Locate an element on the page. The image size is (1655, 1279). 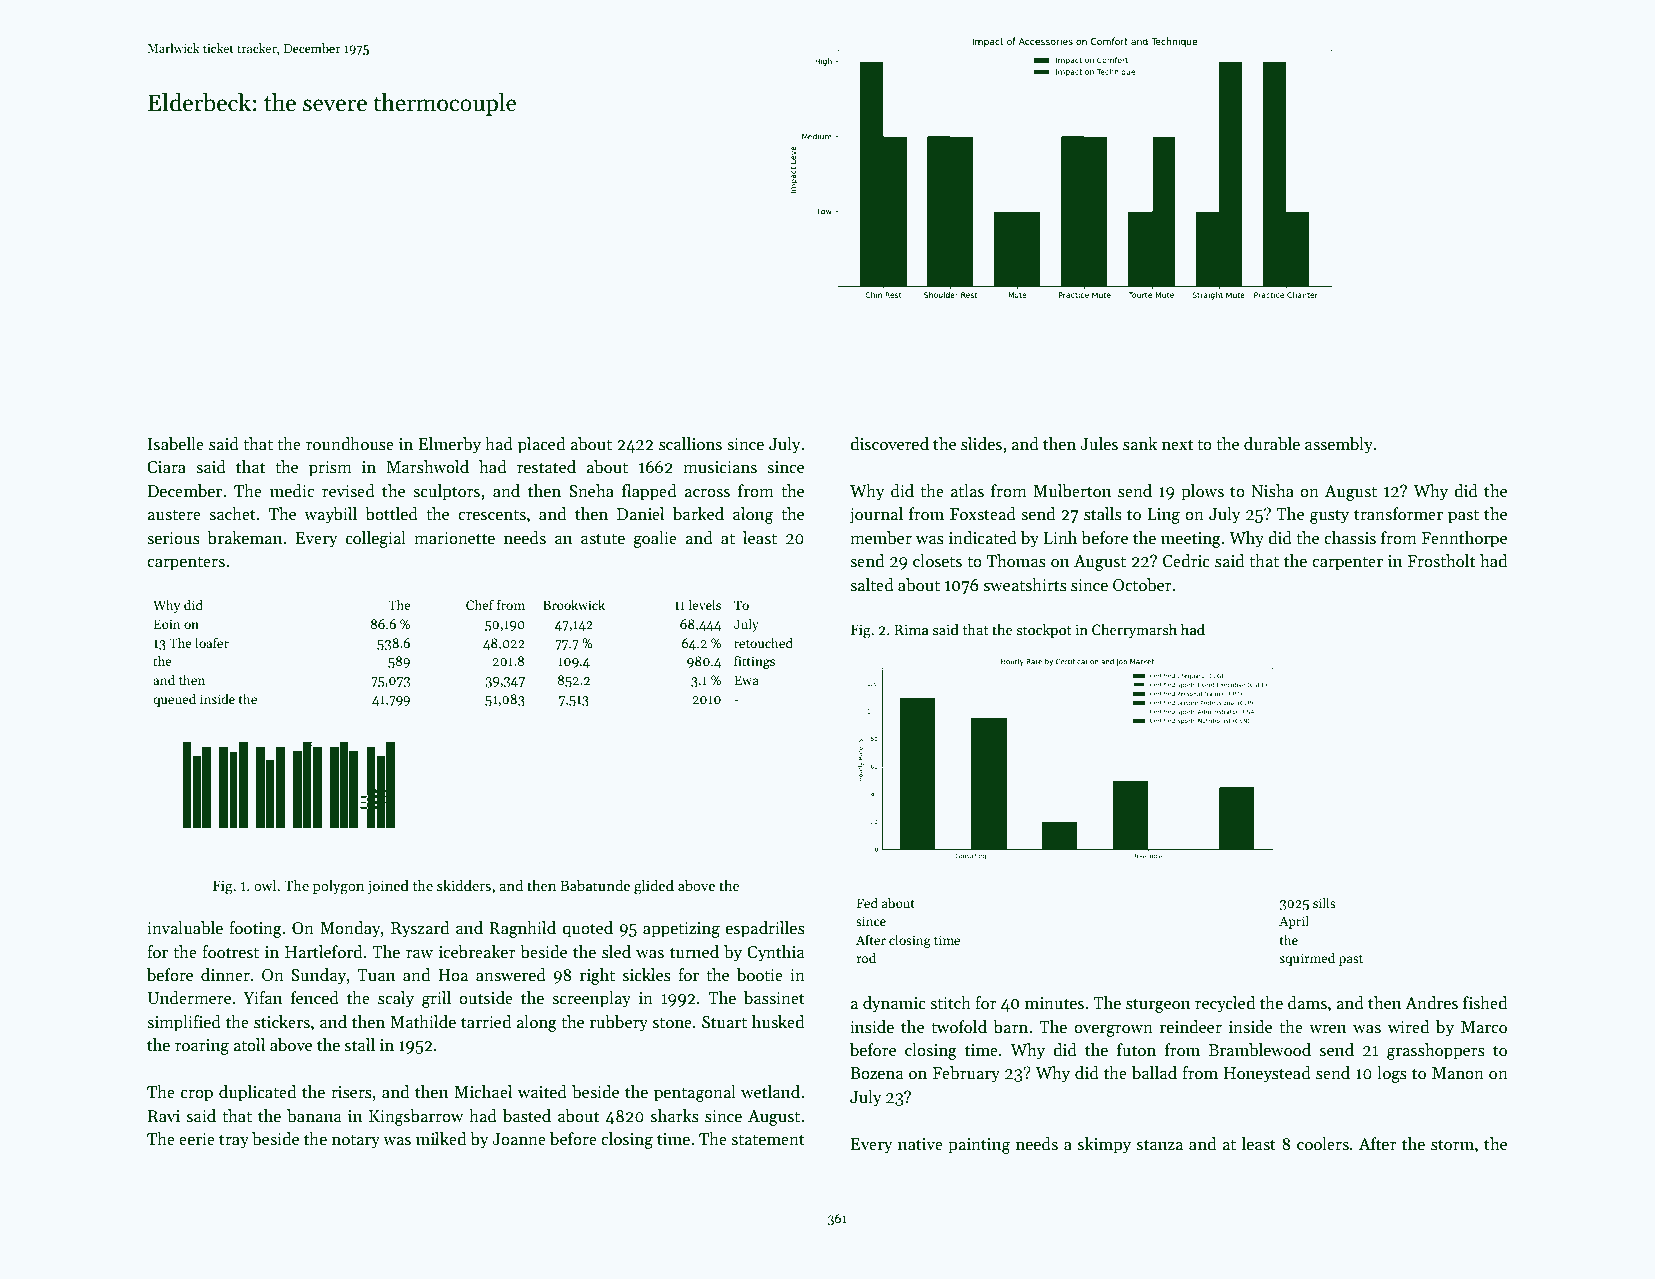
Fed is located at coordinates (867, 902).
